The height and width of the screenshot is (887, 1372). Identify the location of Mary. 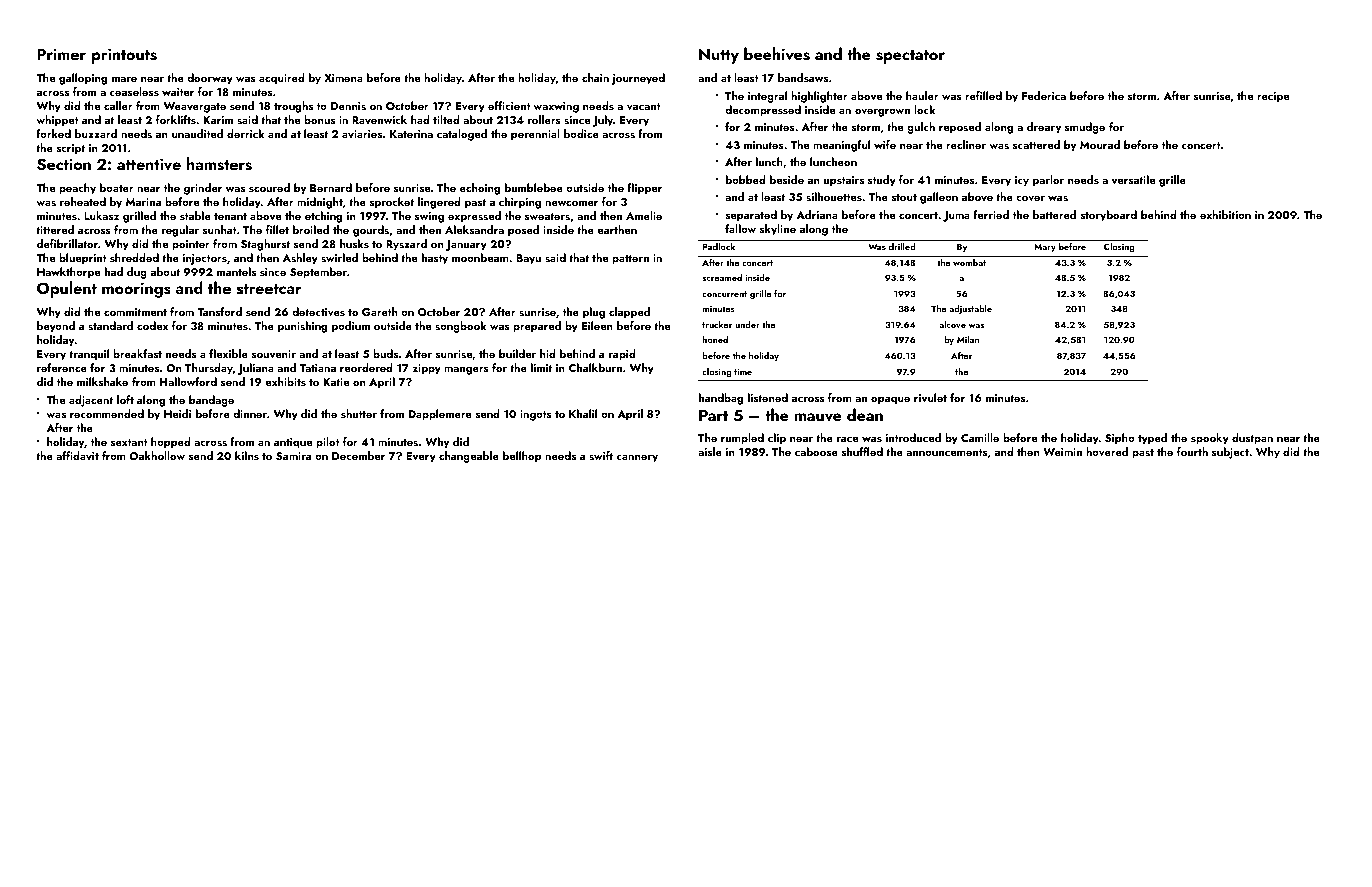
(1045, 248).
